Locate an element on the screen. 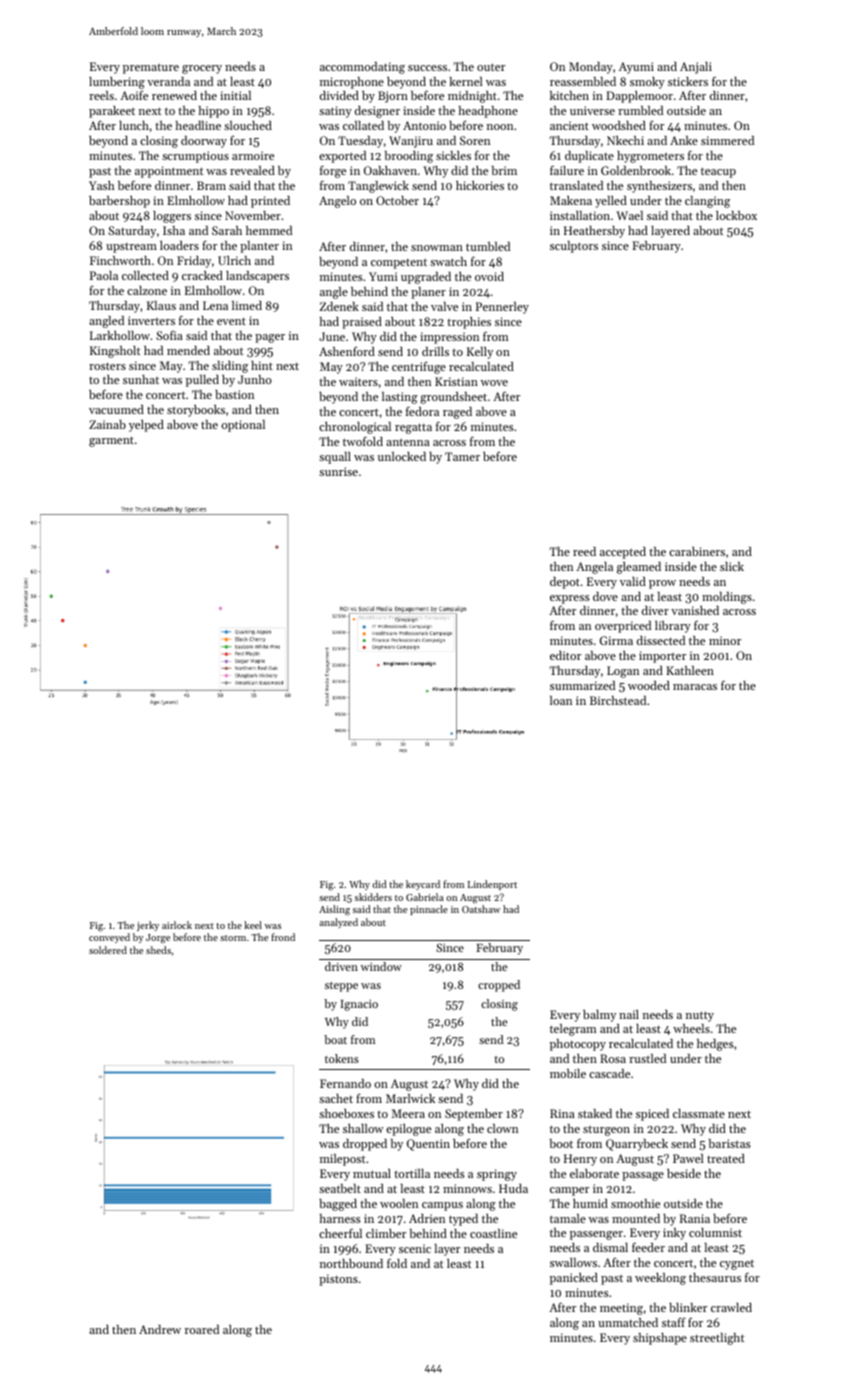 The image size is (849, 1400). Anjali is located at coordinates (696, 68).
